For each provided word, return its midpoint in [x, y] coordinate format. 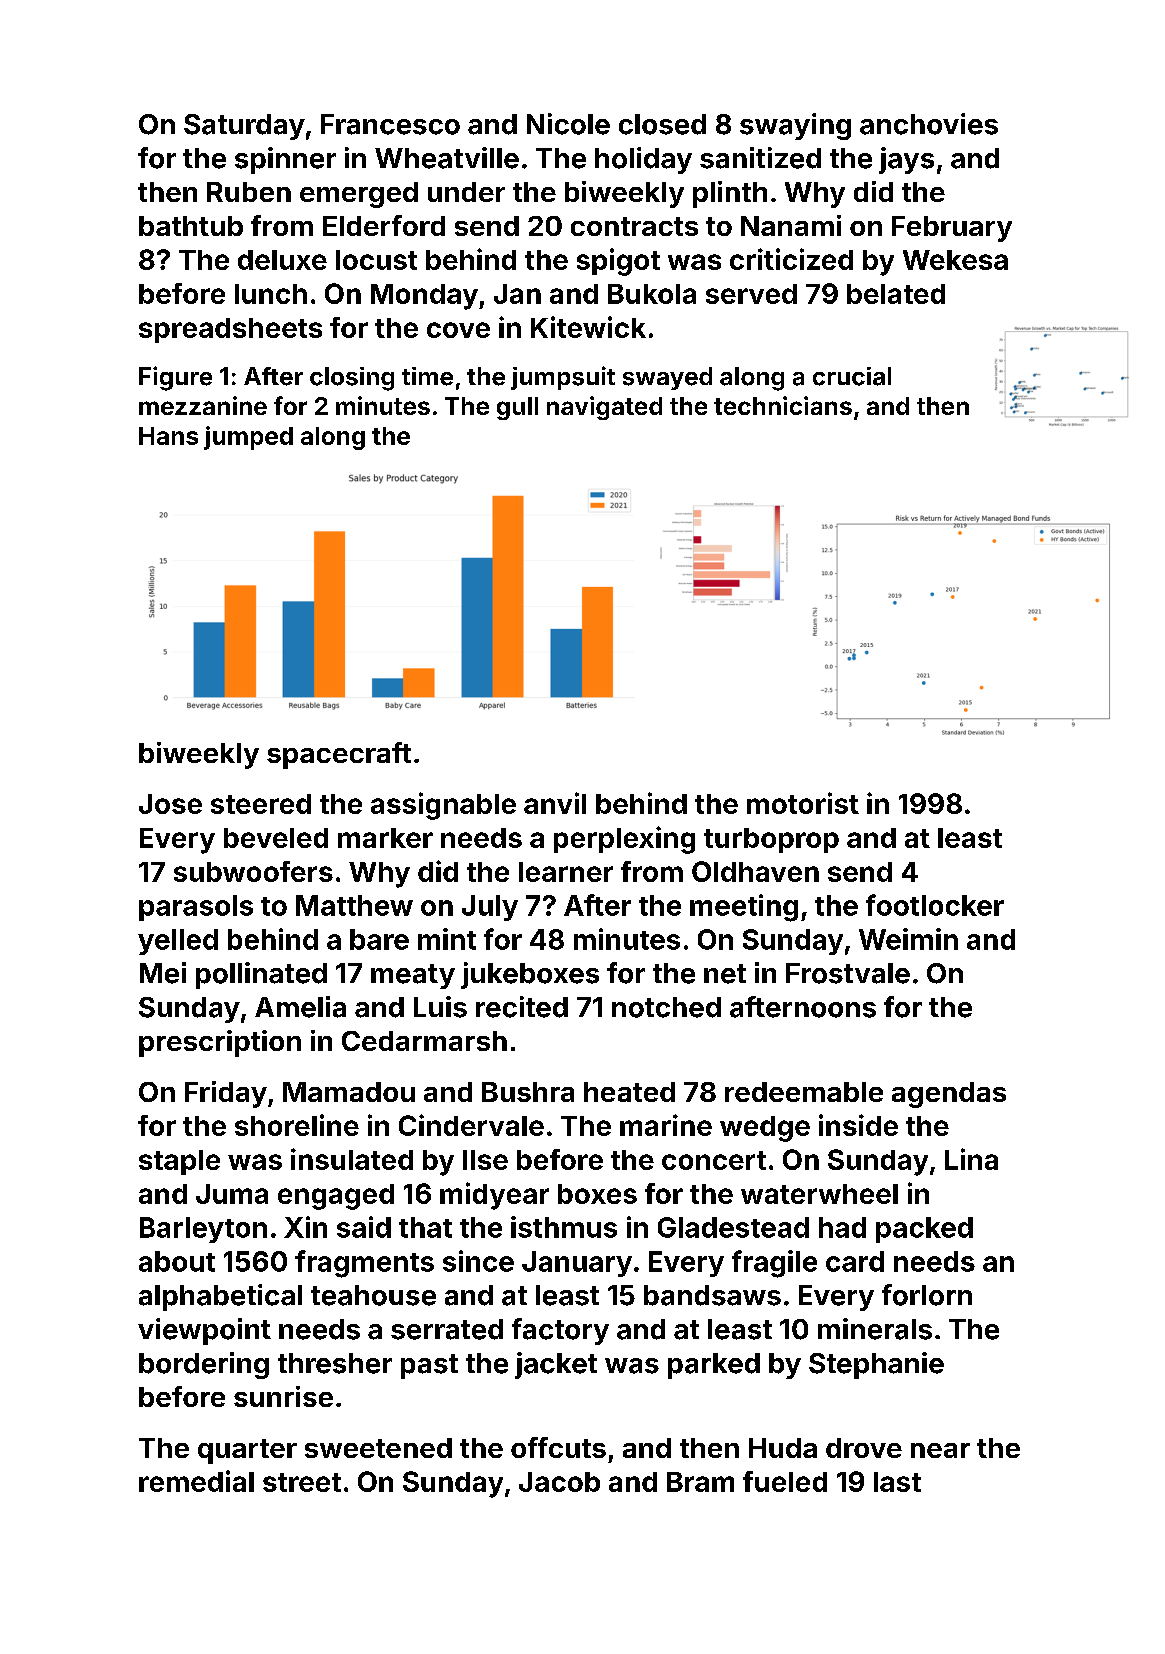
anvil [555, 803]
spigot [618, 262]
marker [385, 838]
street [302, 1482]
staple [179, 1162]
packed [924, 1230]
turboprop [771, 840]
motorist [803, 803]
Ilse [485, 1160]
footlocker [935, 905]
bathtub [191, 226]
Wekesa [955, 260]
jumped [248, 438]
